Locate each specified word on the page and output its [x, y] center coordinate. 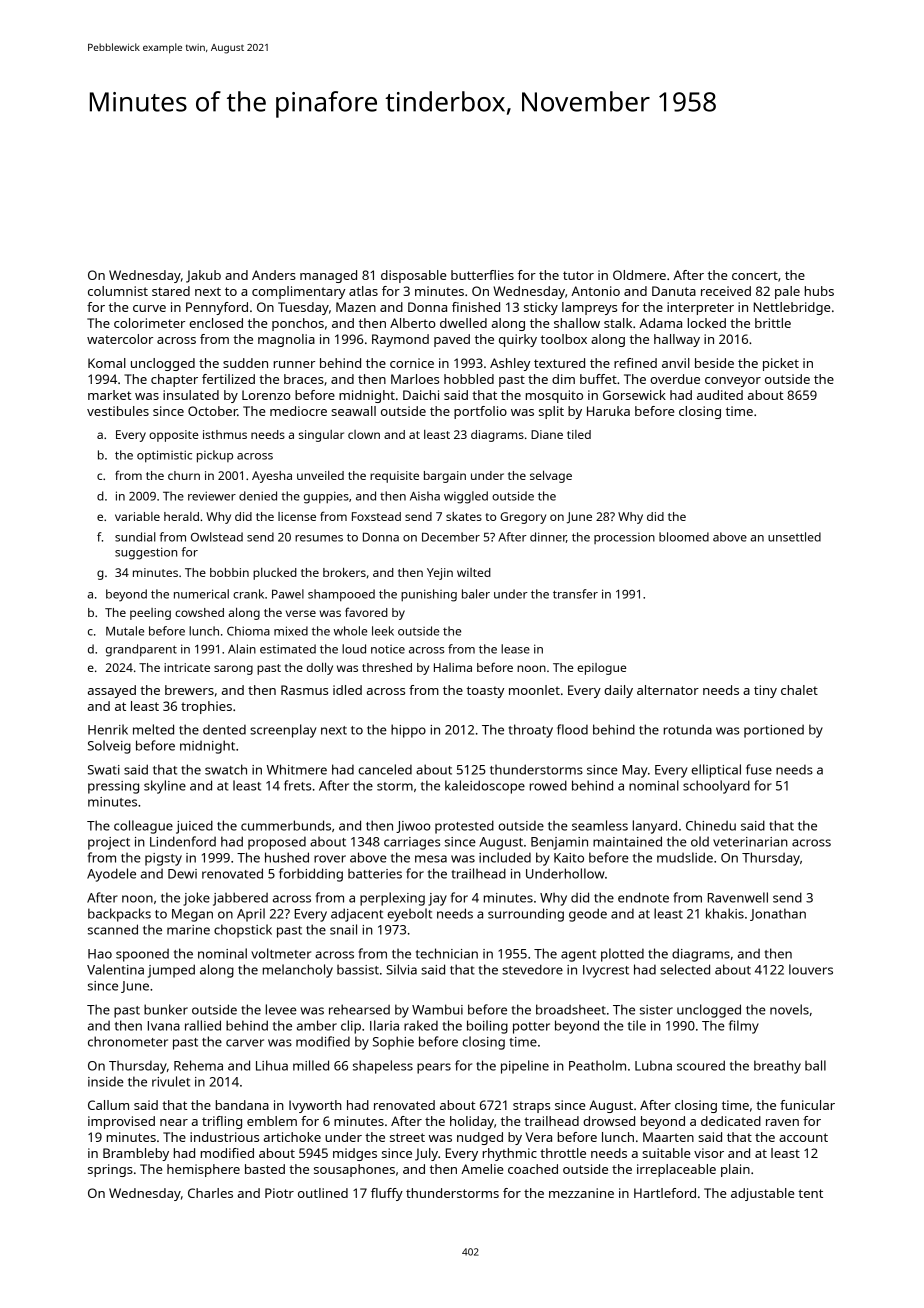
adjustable [762, 1194]
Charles [210, 1193]
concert [755, 275]
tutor [578, 275]
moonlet [534, 690]
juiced [194, 827]
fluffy [387, 1194]
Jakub [203, 276]
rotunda [688, 729]
